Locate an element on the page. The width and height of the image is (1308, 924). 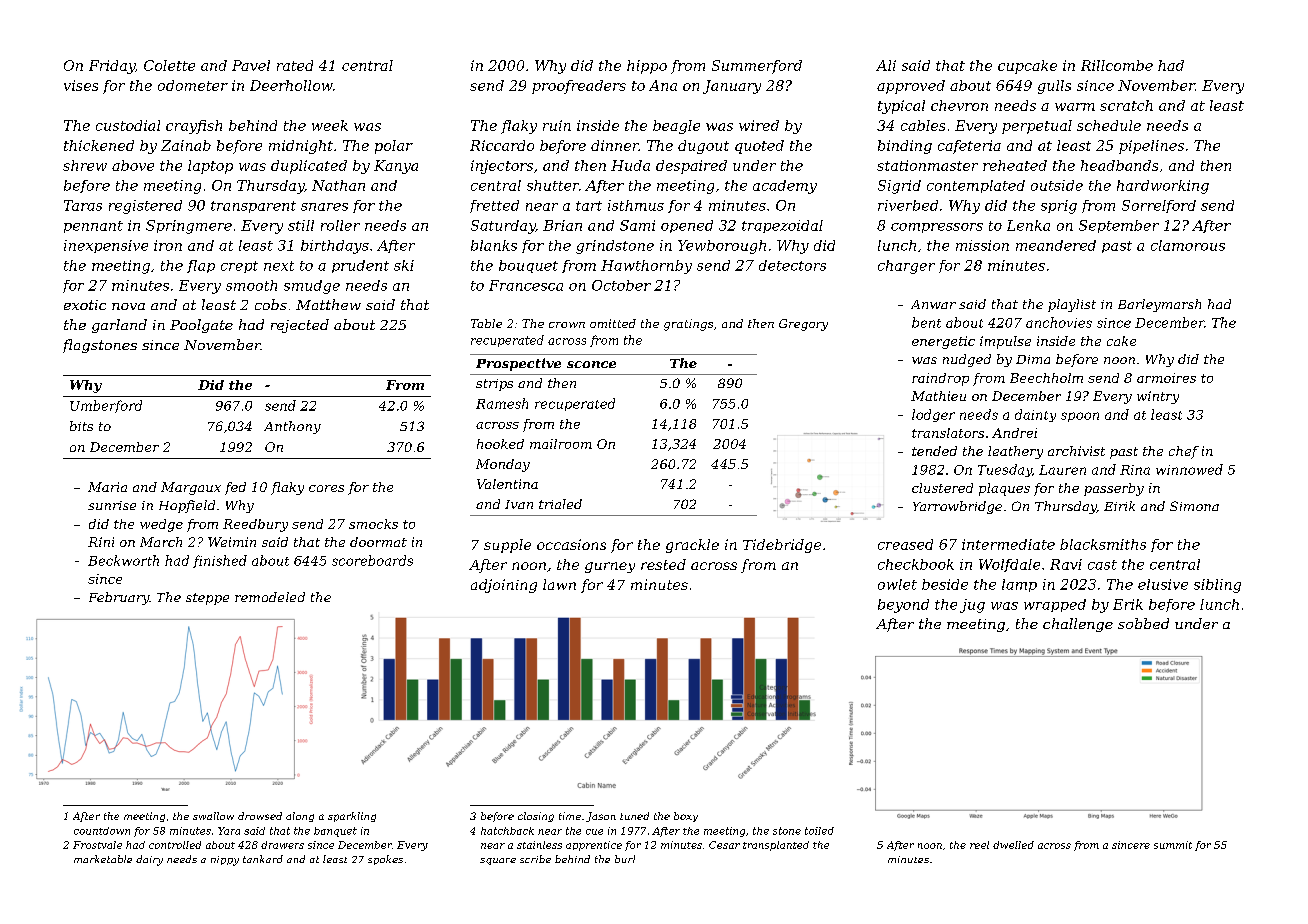
Reedbury is located at coordinates (255, 525).
